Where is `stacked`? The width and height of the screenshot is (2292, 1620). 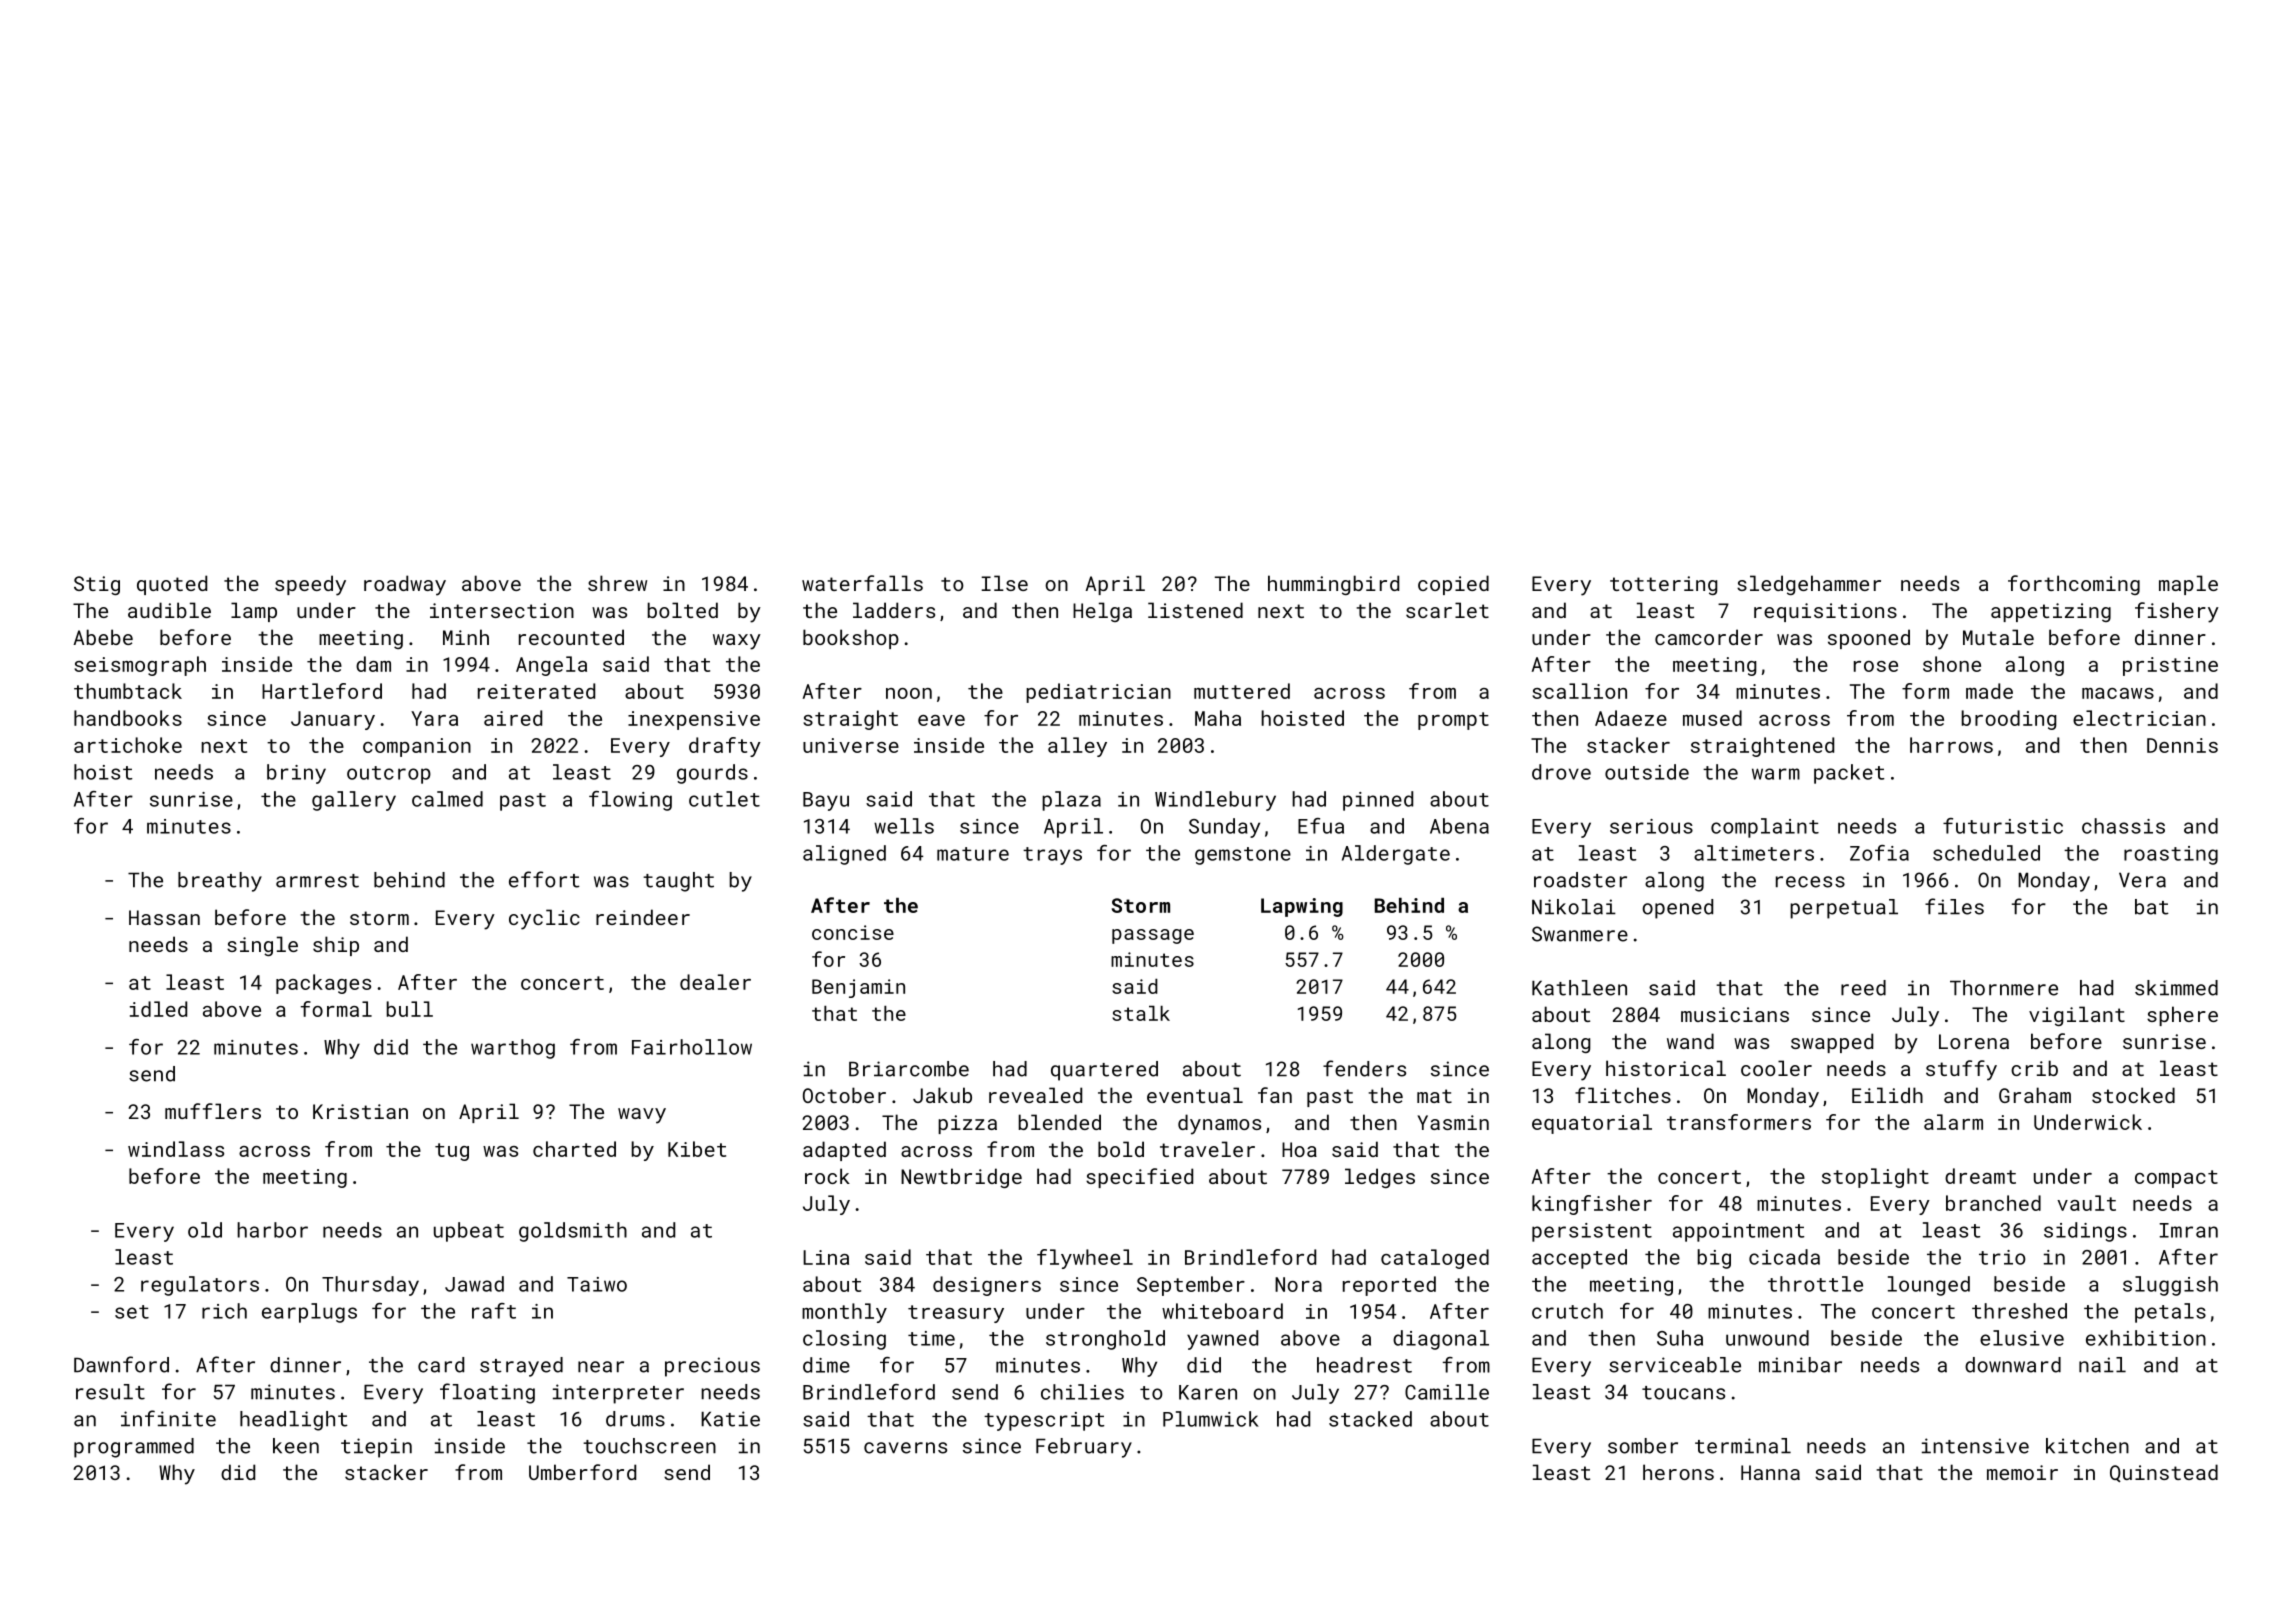 stacked is located at coordinates (1370, 1419).
